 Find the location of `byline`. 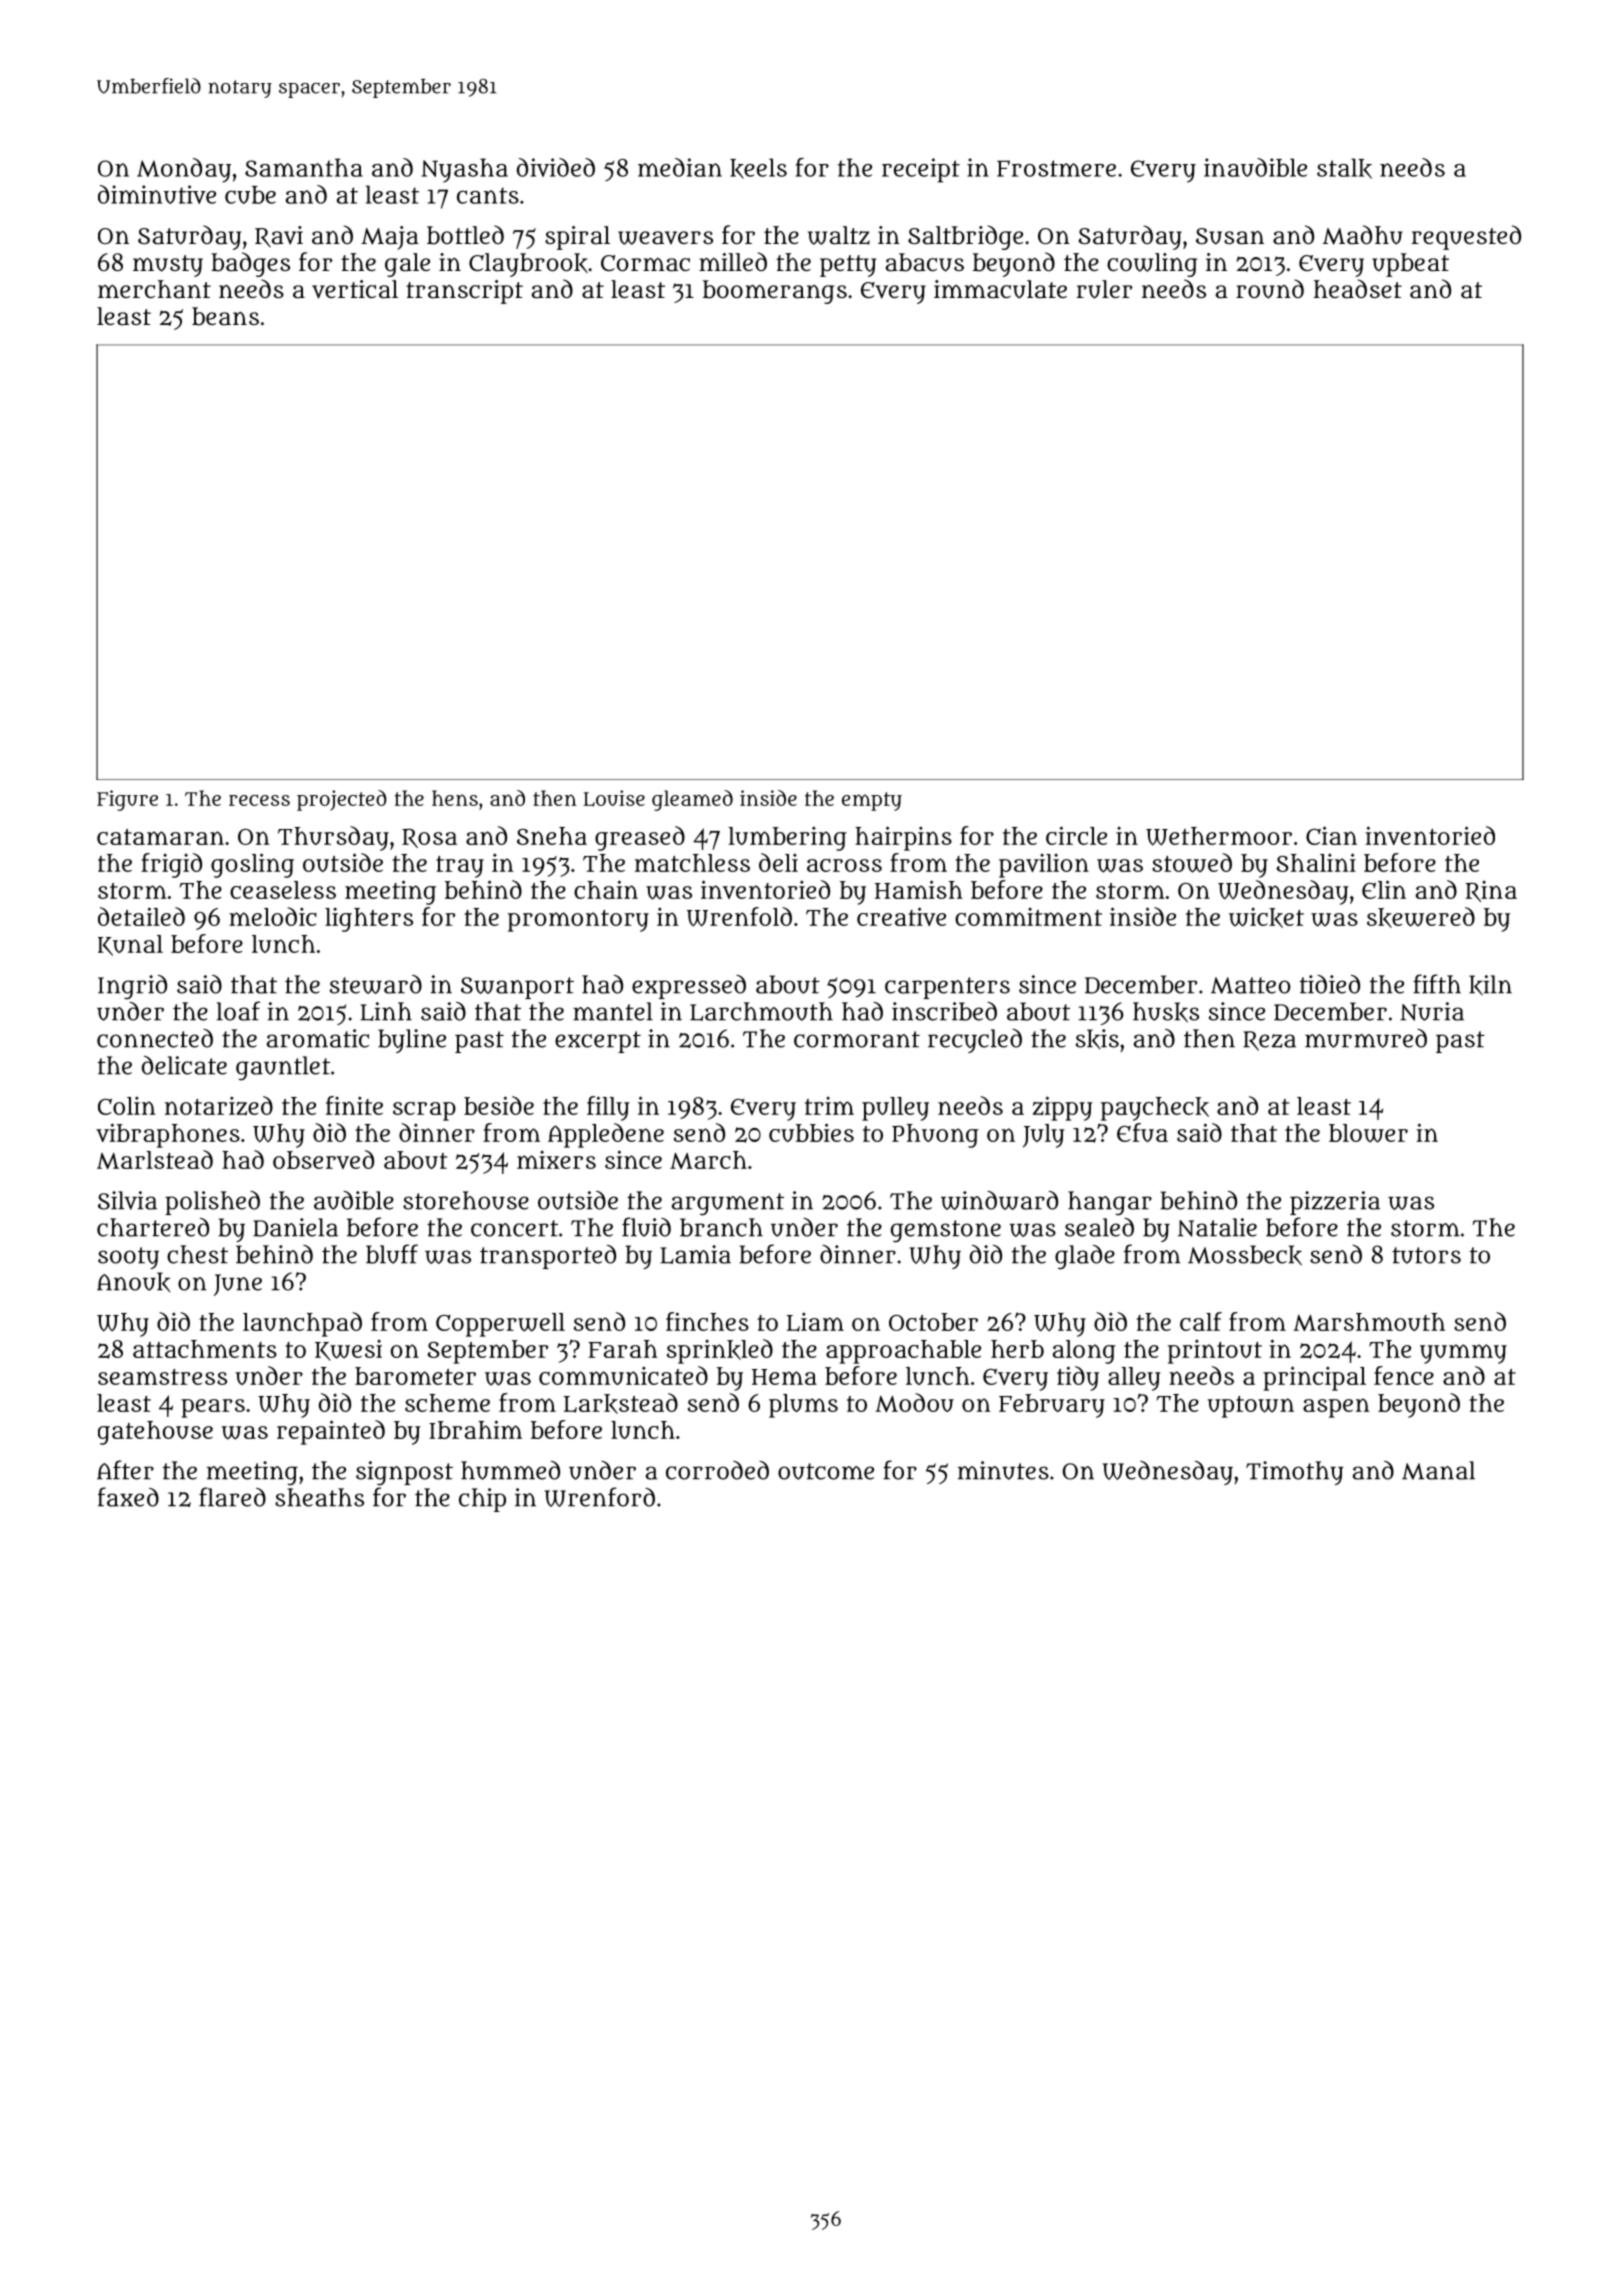

byline is located at coordinates (412, 1041).
